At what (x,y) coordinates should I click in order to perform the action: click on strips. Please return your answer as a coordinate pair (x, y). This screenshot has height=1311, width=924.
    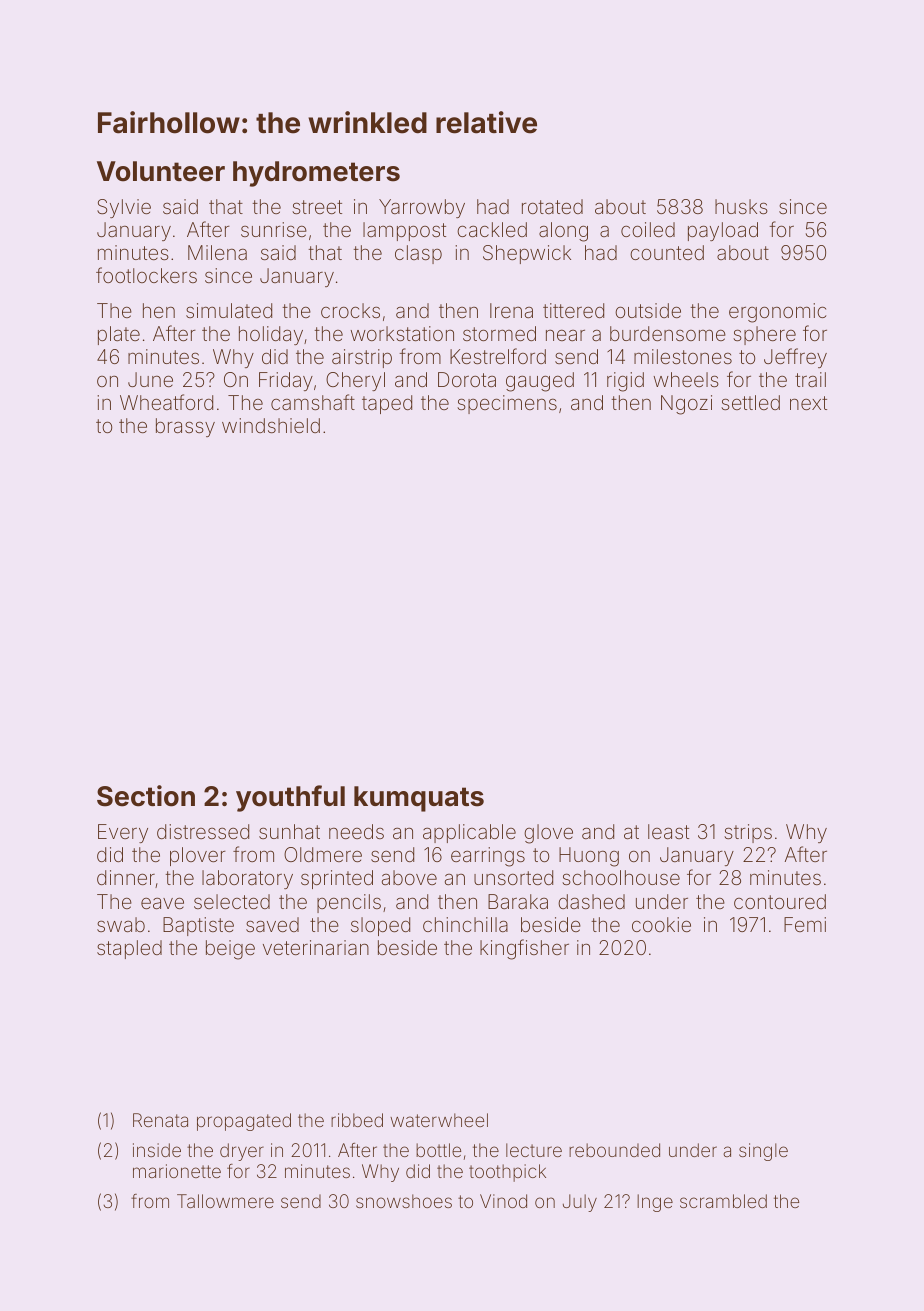
    Looking at the image, I should click on (748, 833).
